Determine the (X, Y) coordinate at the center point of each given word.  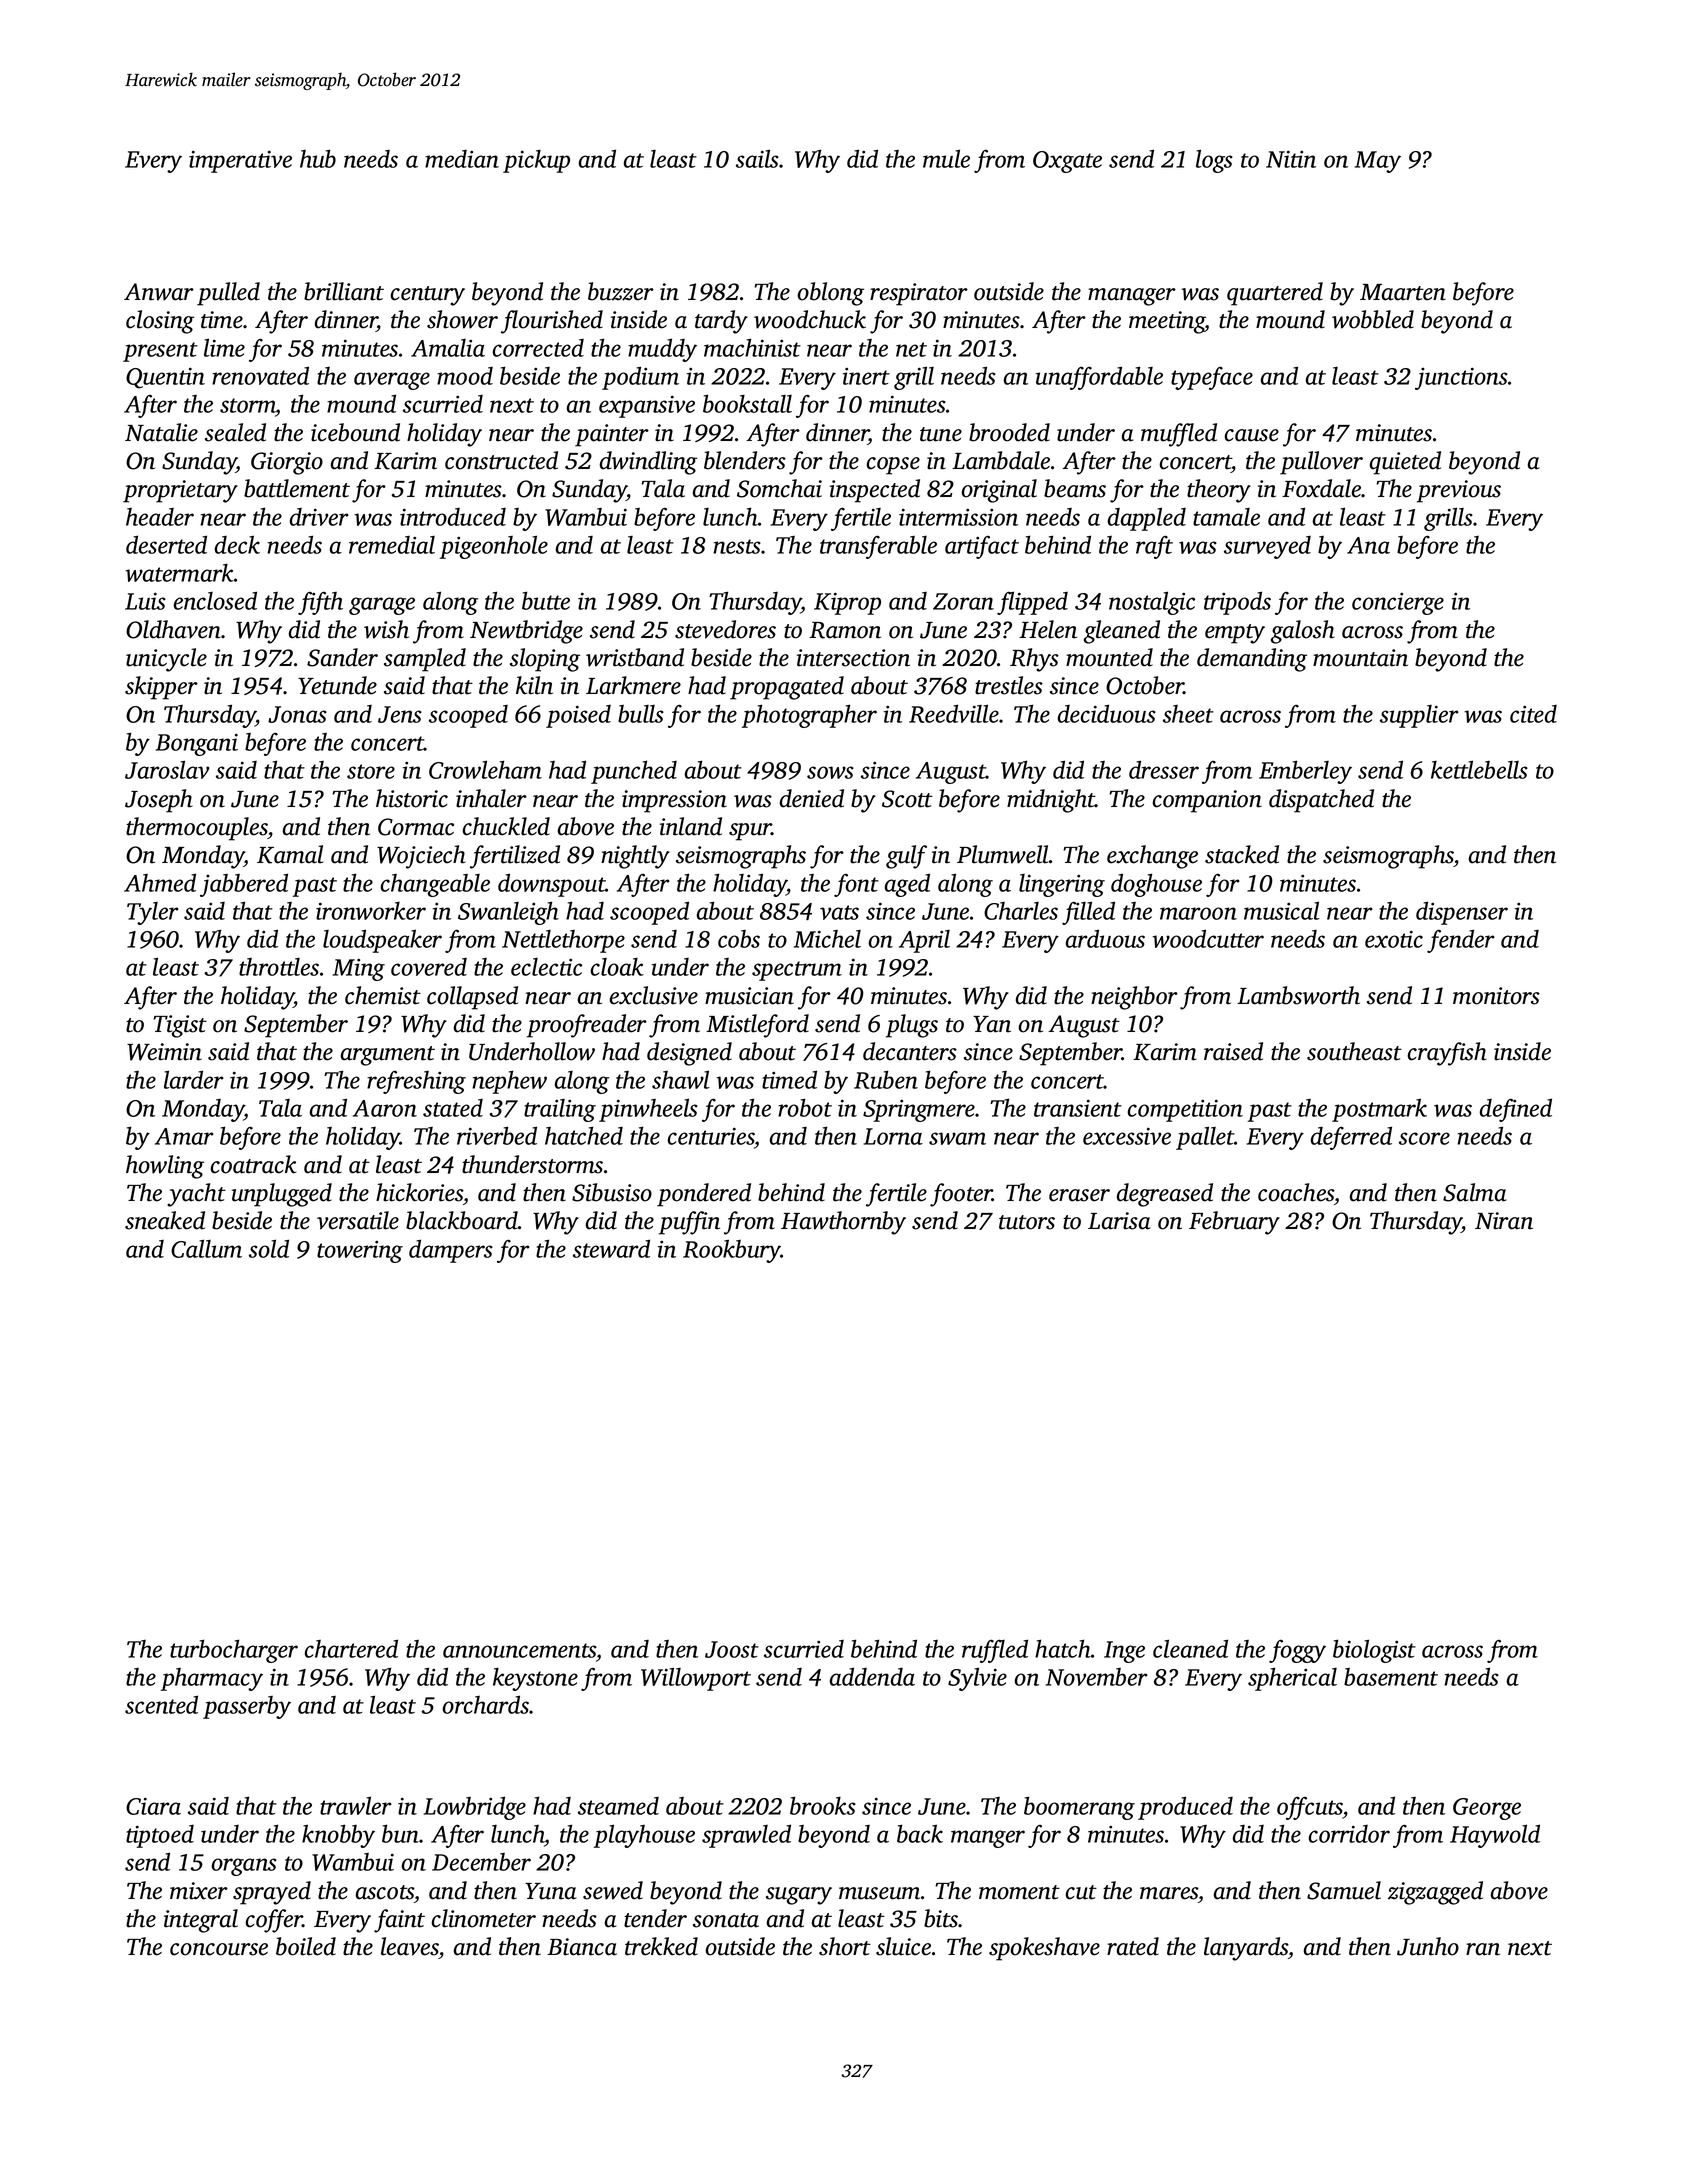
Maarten (1403, 292)
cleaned (1190, 1648)
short (845, 1946)
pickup (536, 161)
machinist (752, 347)
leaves (410, 1946)
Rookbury (732, 1251)
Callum (206, 1248)
